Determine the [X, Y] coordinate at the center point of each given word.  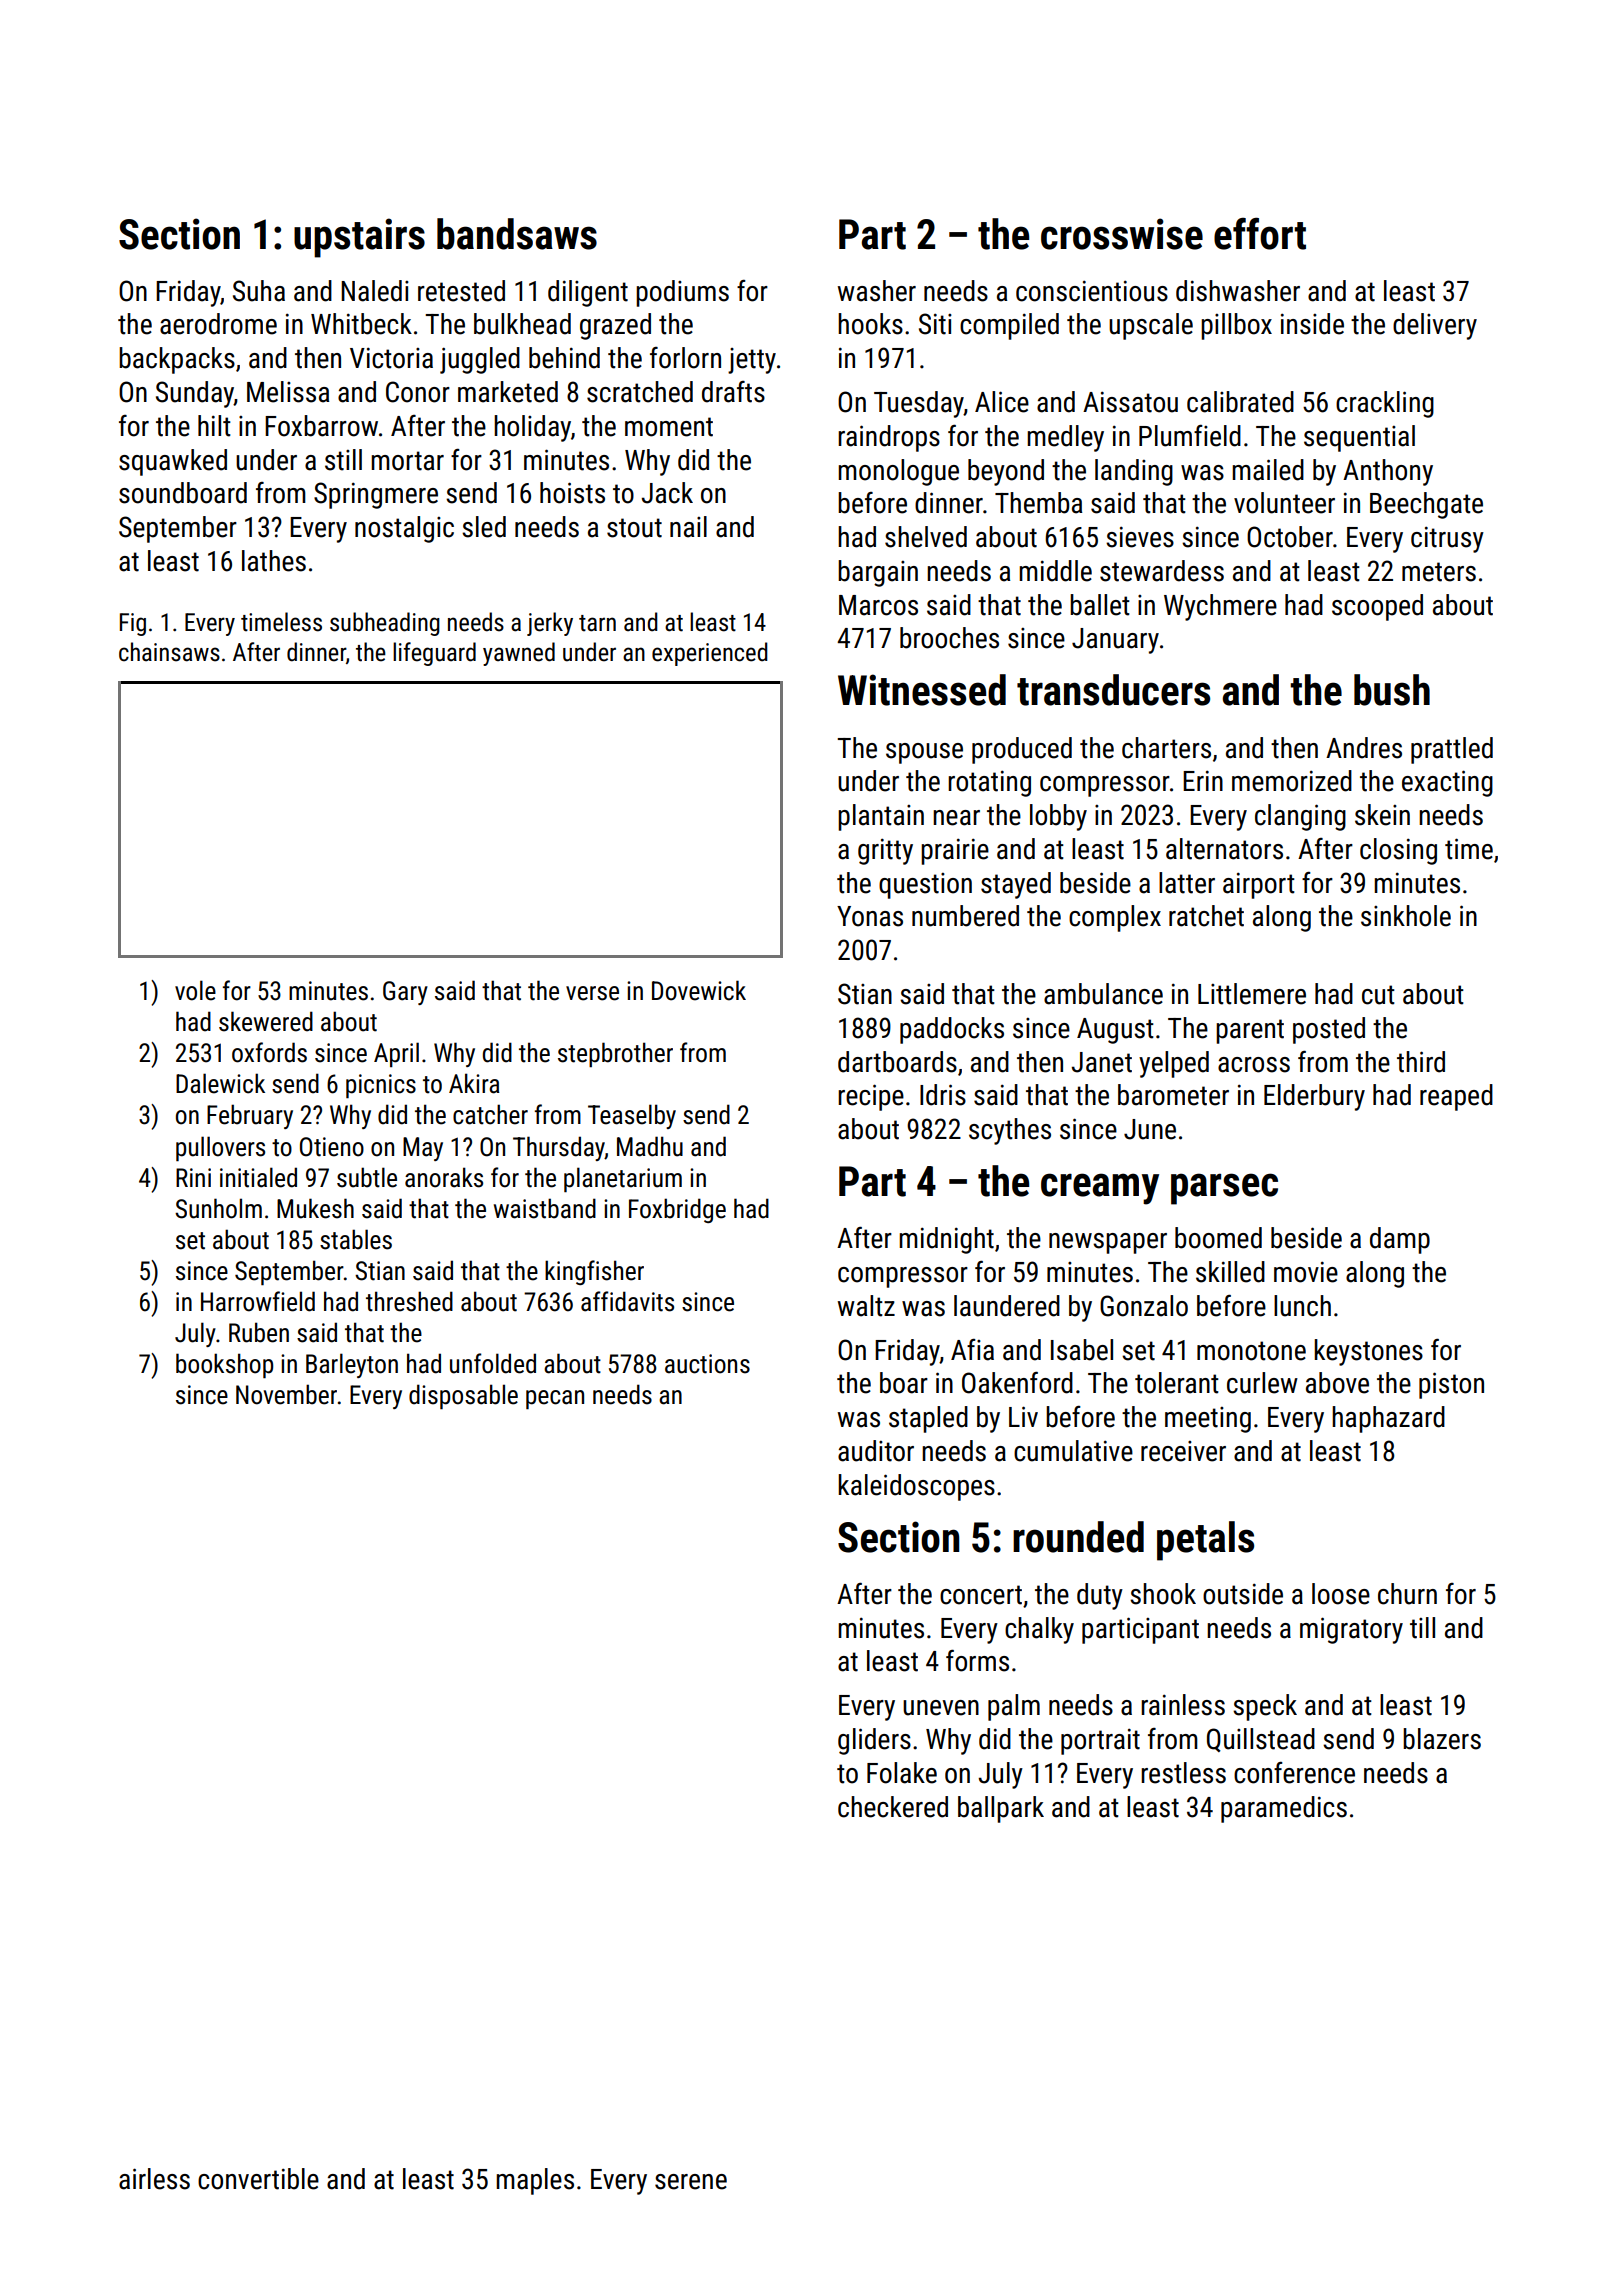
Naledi [375, 291]
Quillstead [1261, 1740]
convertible [258, 2179]
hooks [870, 324]
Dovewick [699, 990]
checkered [893, 1807]
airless [154, 2179]
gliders [874, 1741]
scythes [1010, 1131]
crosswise [1122, 234]
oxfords [269, 1052]
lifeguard [434, 654]
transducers [1113, 690]
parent [1250, 1031]
